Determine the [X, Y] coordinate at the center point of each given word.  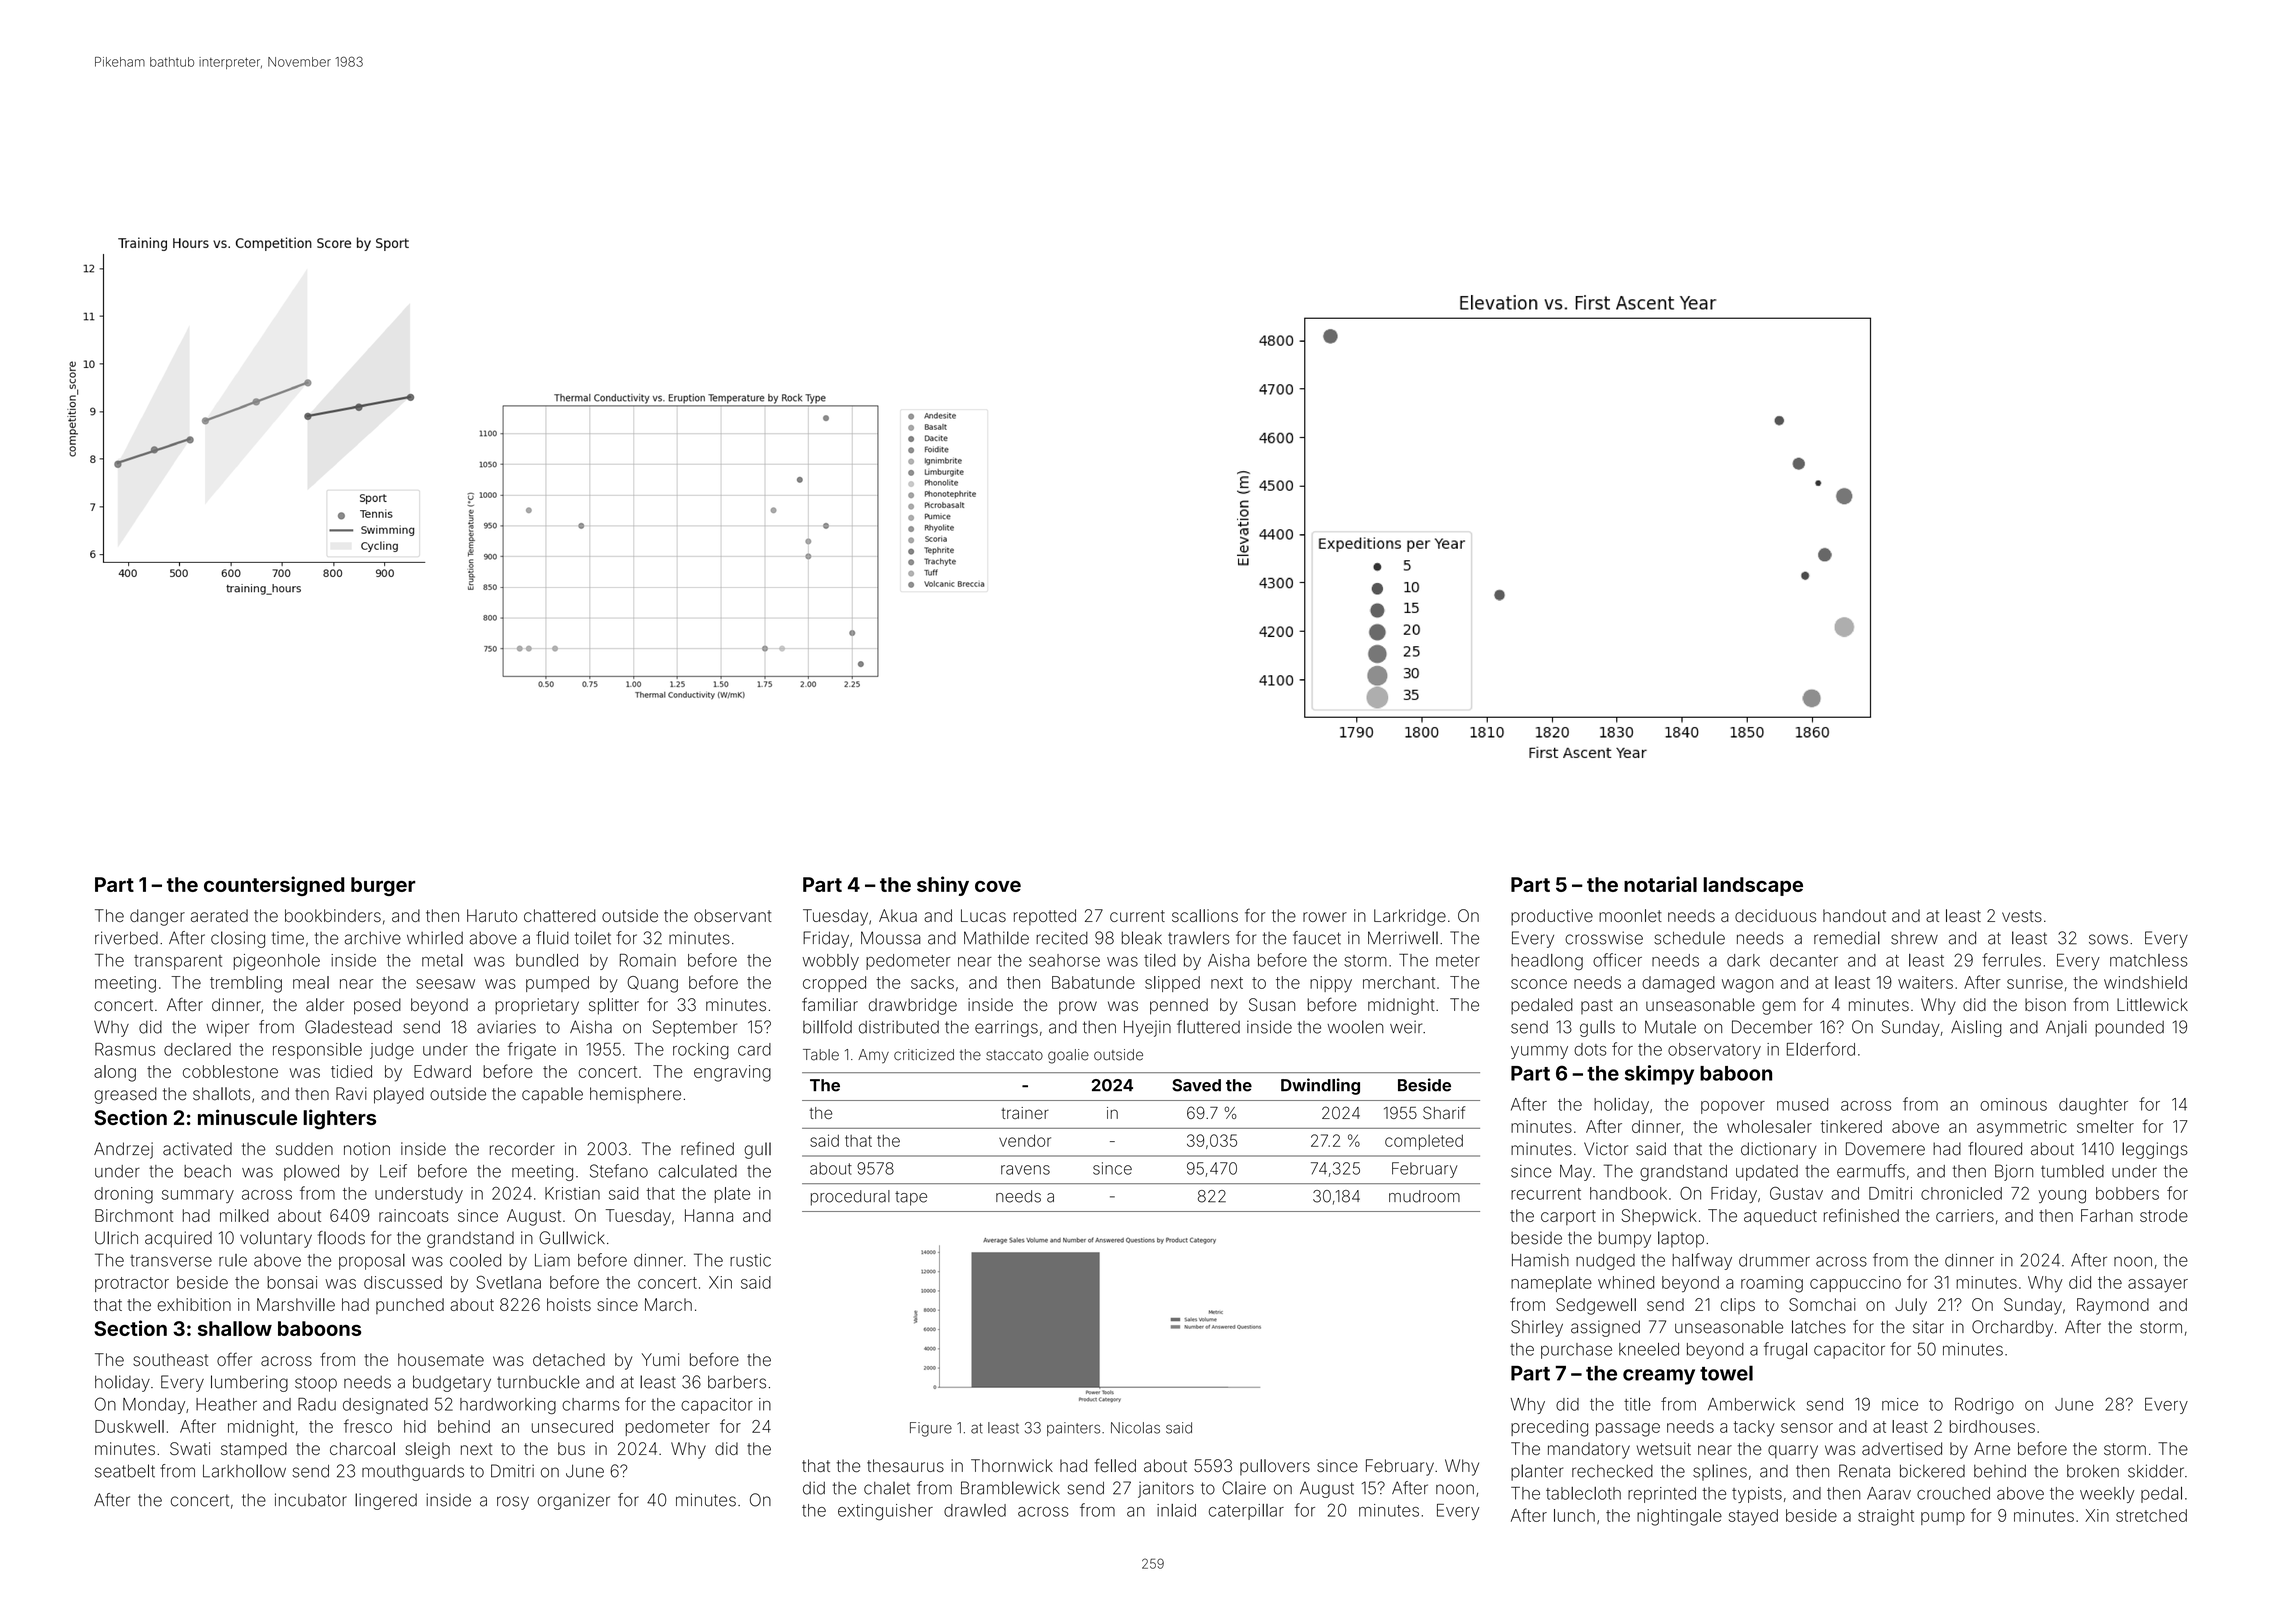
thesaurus [905, 1465]
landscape [1753, 886]
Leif [393, 1171]
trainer [1025, 1113]
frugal [1785, 1350]
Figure [931, 1429]
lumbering [249, 1383]
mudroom [1424, 1196]
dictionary [1779, 1150]
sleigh [427, 1450]
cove [998, 886]
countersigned [274, 886]
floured [1995, 1149]
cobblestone [230, 1071]
